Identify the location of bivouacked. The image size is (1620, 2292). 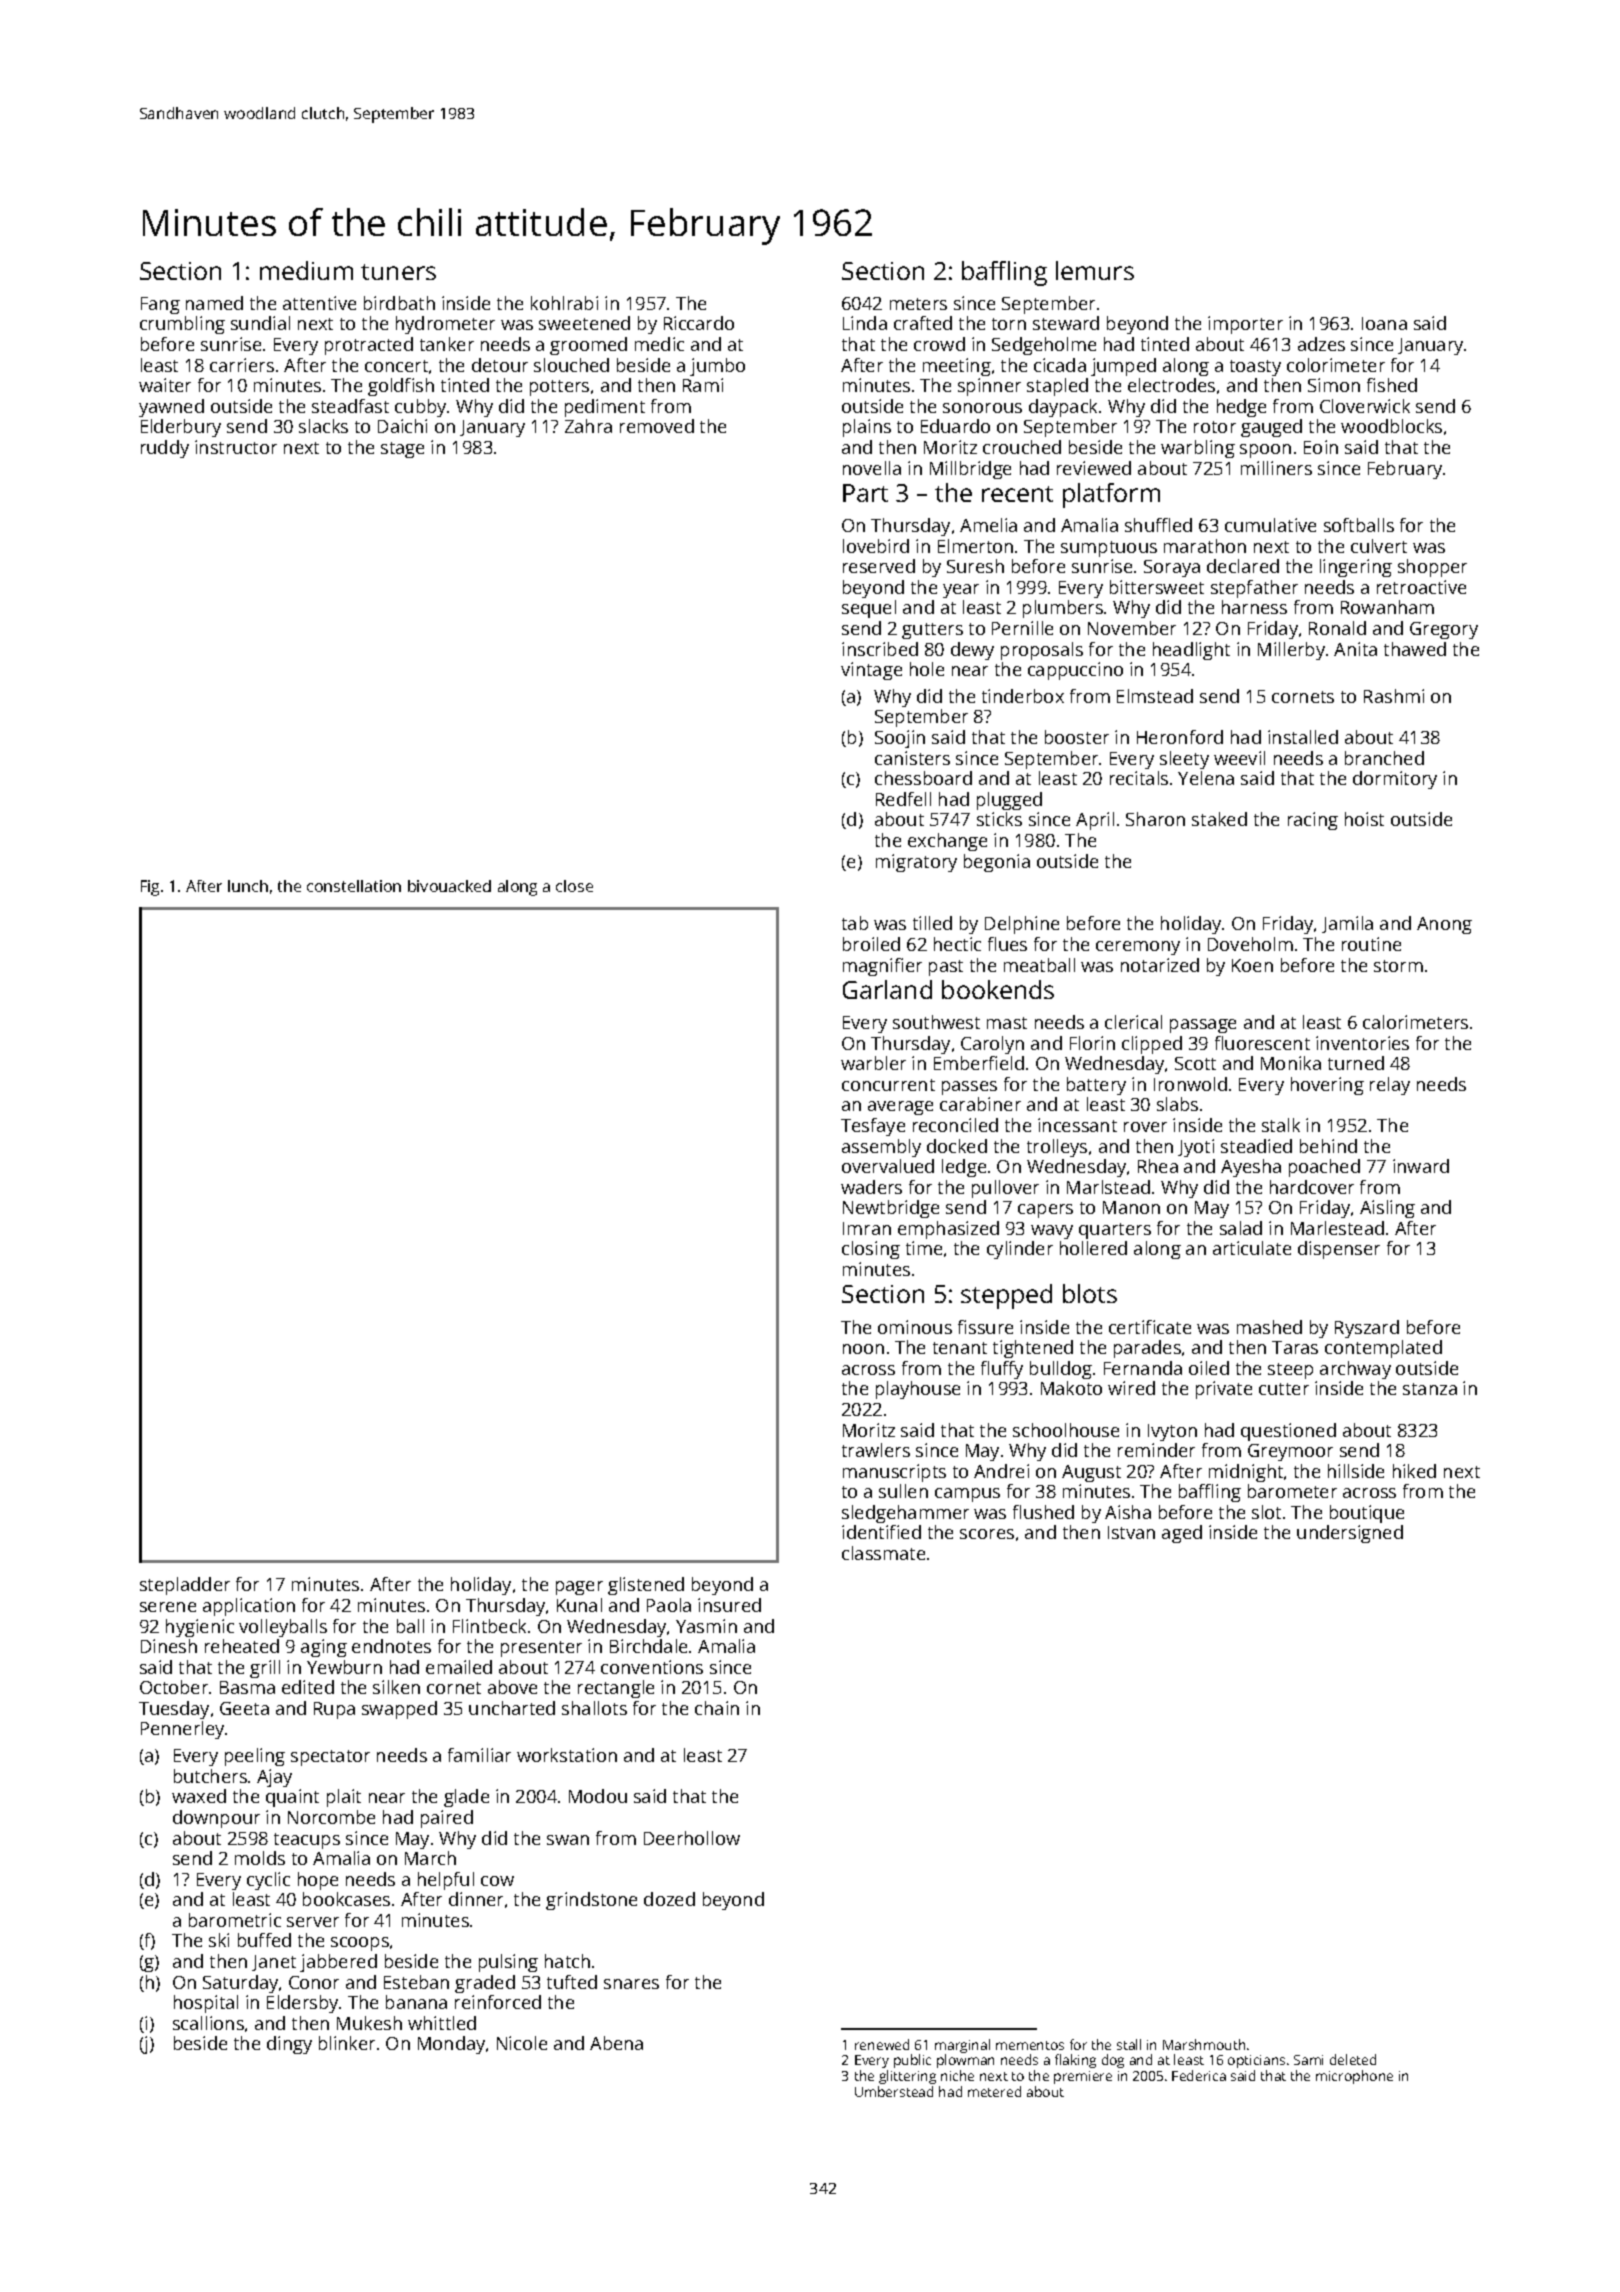
(449, 886).
